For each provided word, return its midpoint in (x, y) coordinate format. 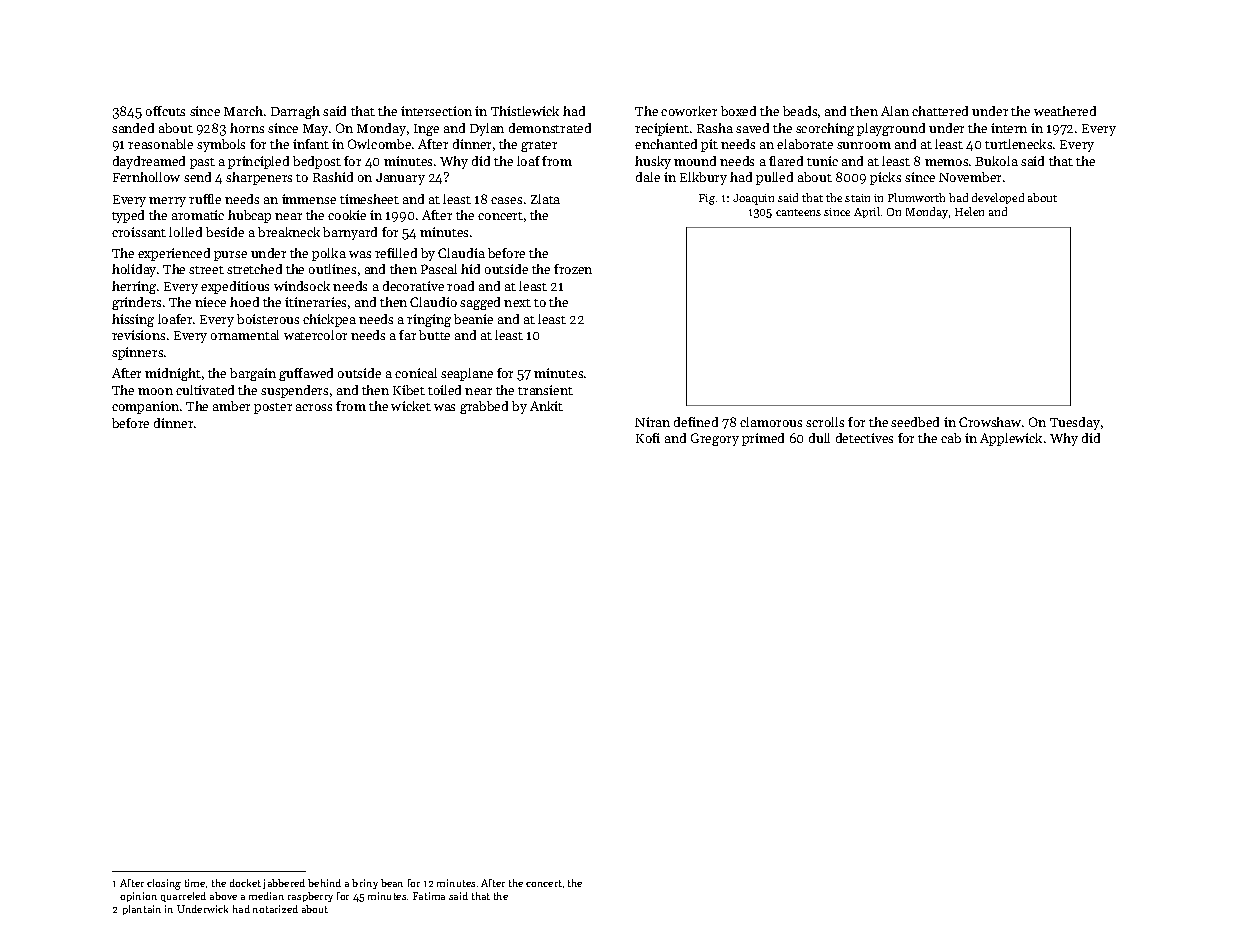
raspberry (310, 897)
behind (324, 883)
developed (998, 198)
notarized (275, 909)
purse (230, 256)
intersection (436, 111)
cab (951, 438)
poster (273, 408)
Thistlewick (525, 111)
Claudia (461, 253)
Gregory (715, 439)
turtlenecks (1018, 144)
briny (365, 884)
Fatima (429, 896)
